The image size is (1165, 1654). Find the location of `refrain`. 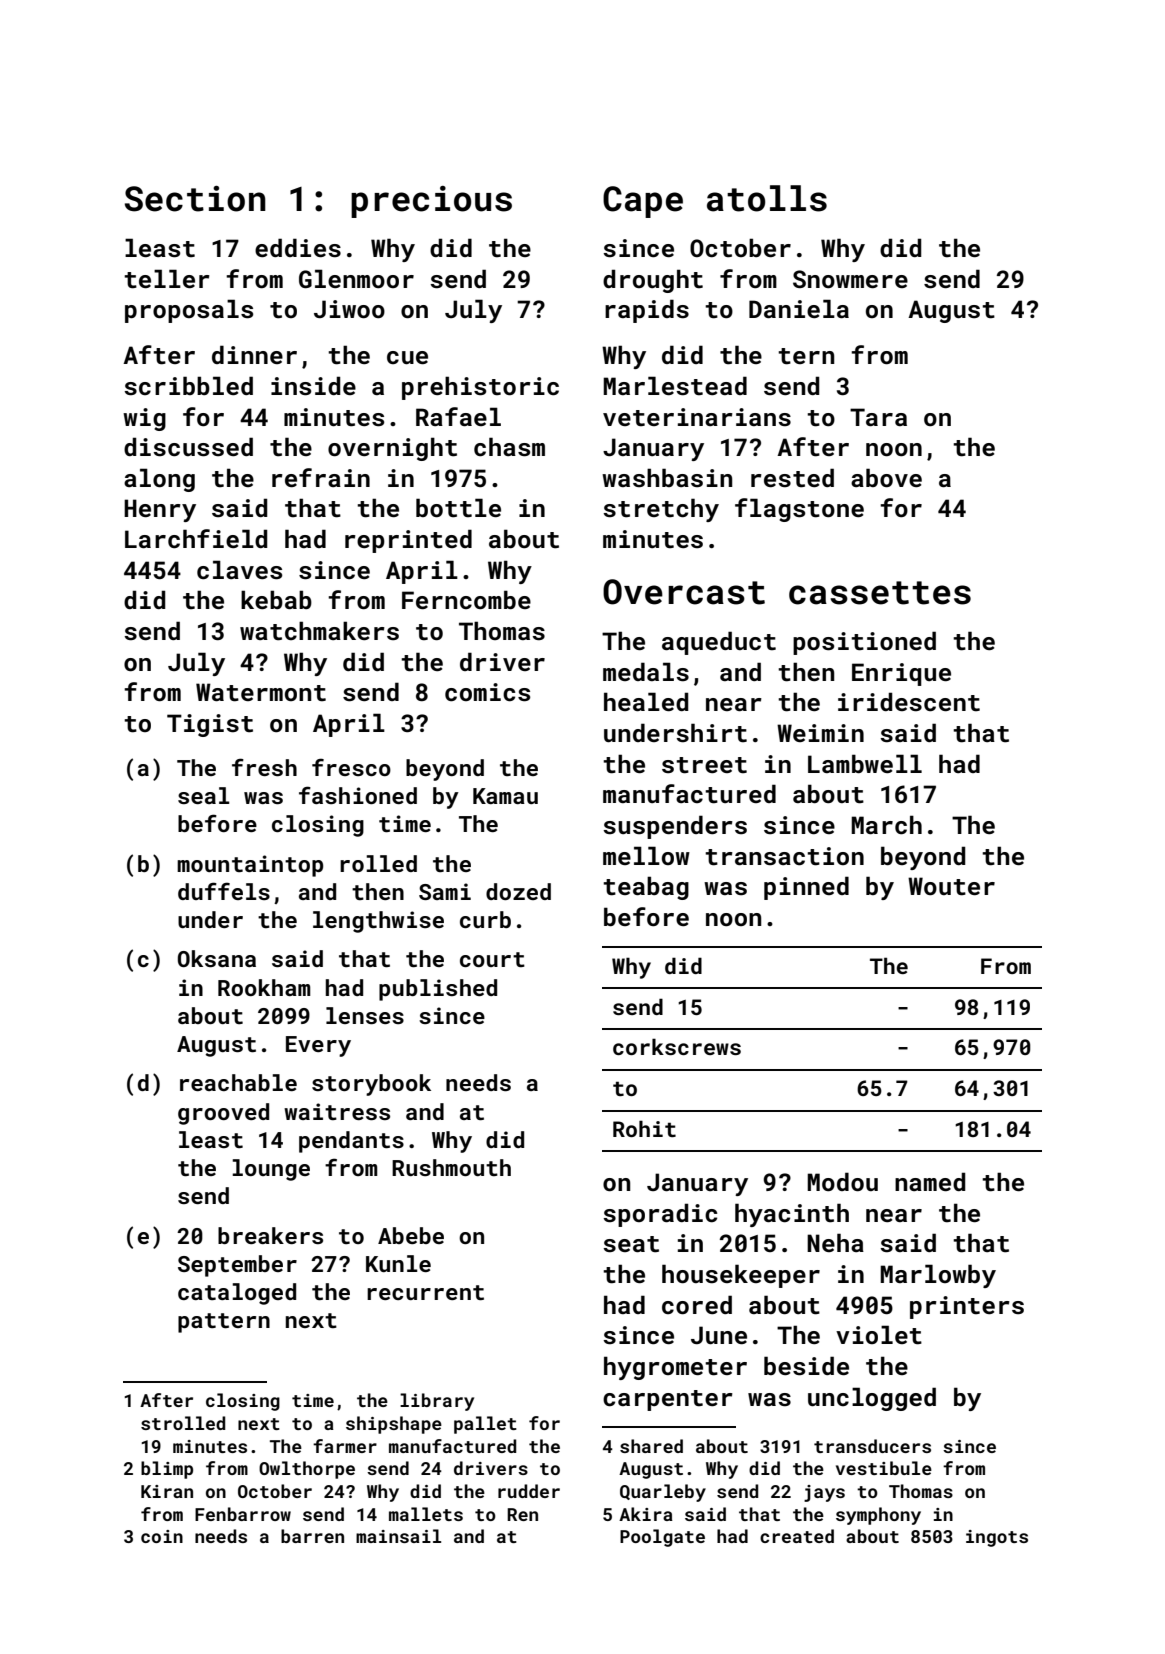

refrain is located at coordinates (321, 477).
